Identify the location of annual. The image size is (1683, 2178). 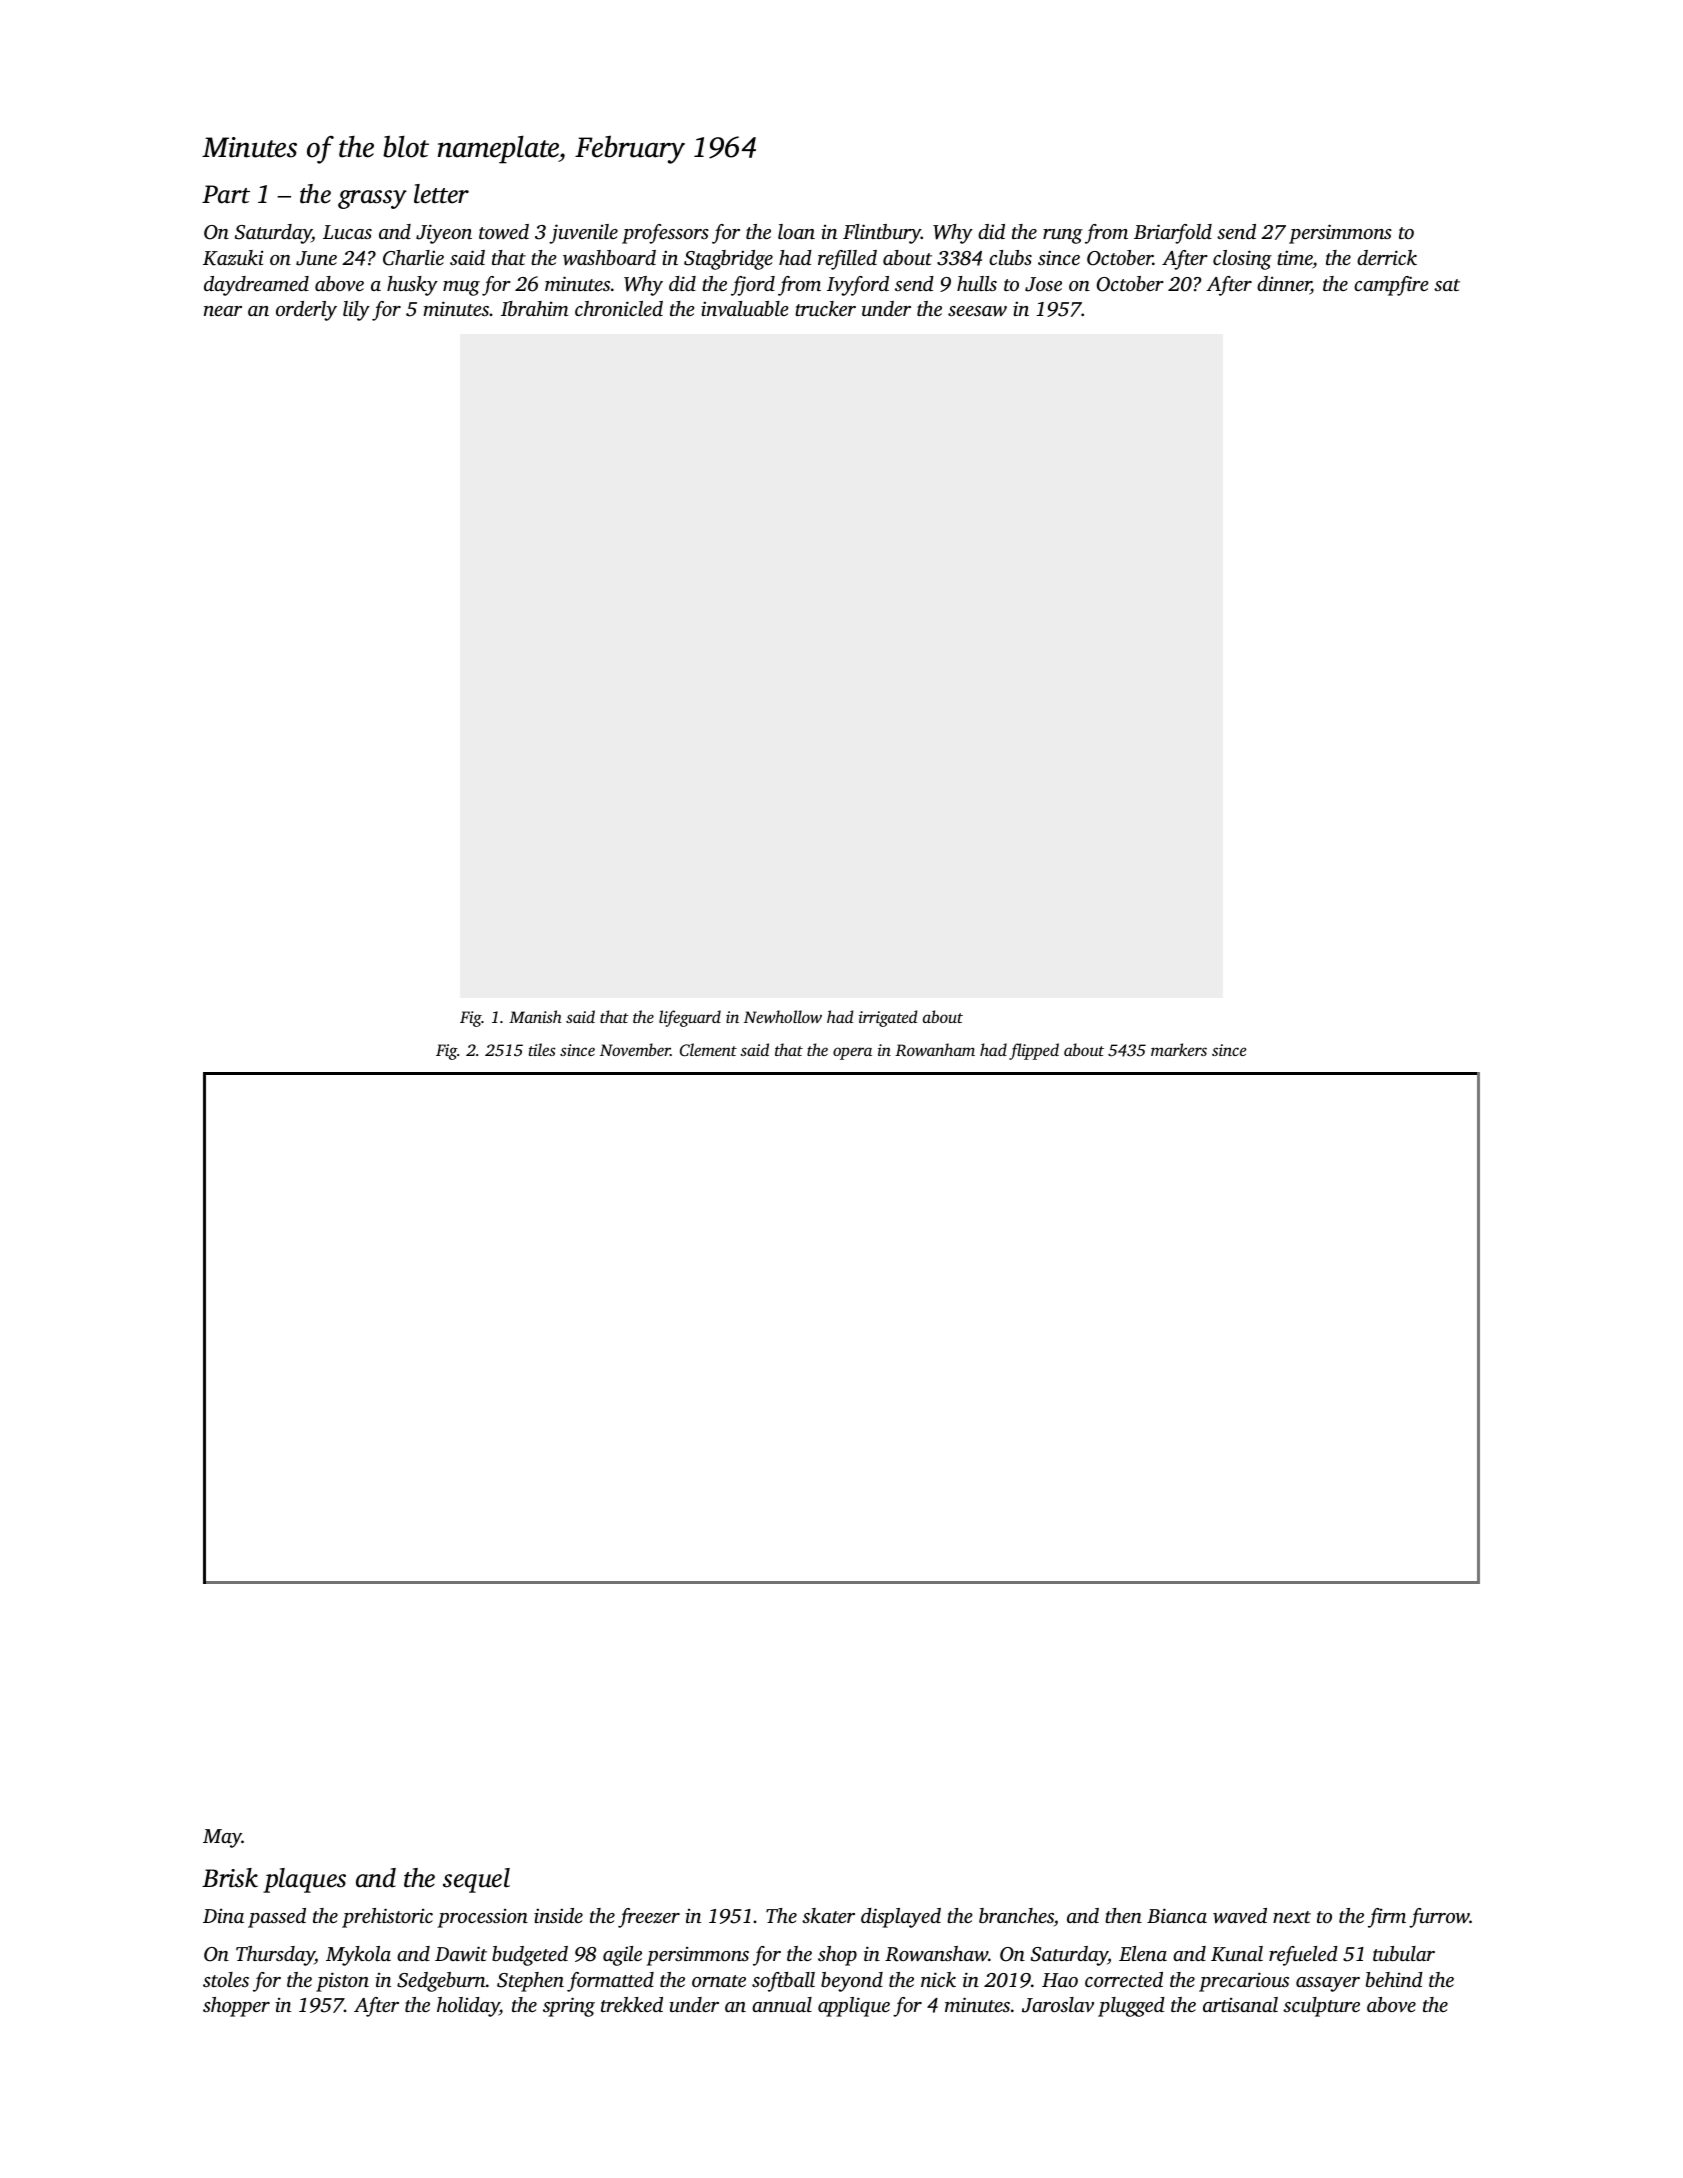
(782, 2004).
